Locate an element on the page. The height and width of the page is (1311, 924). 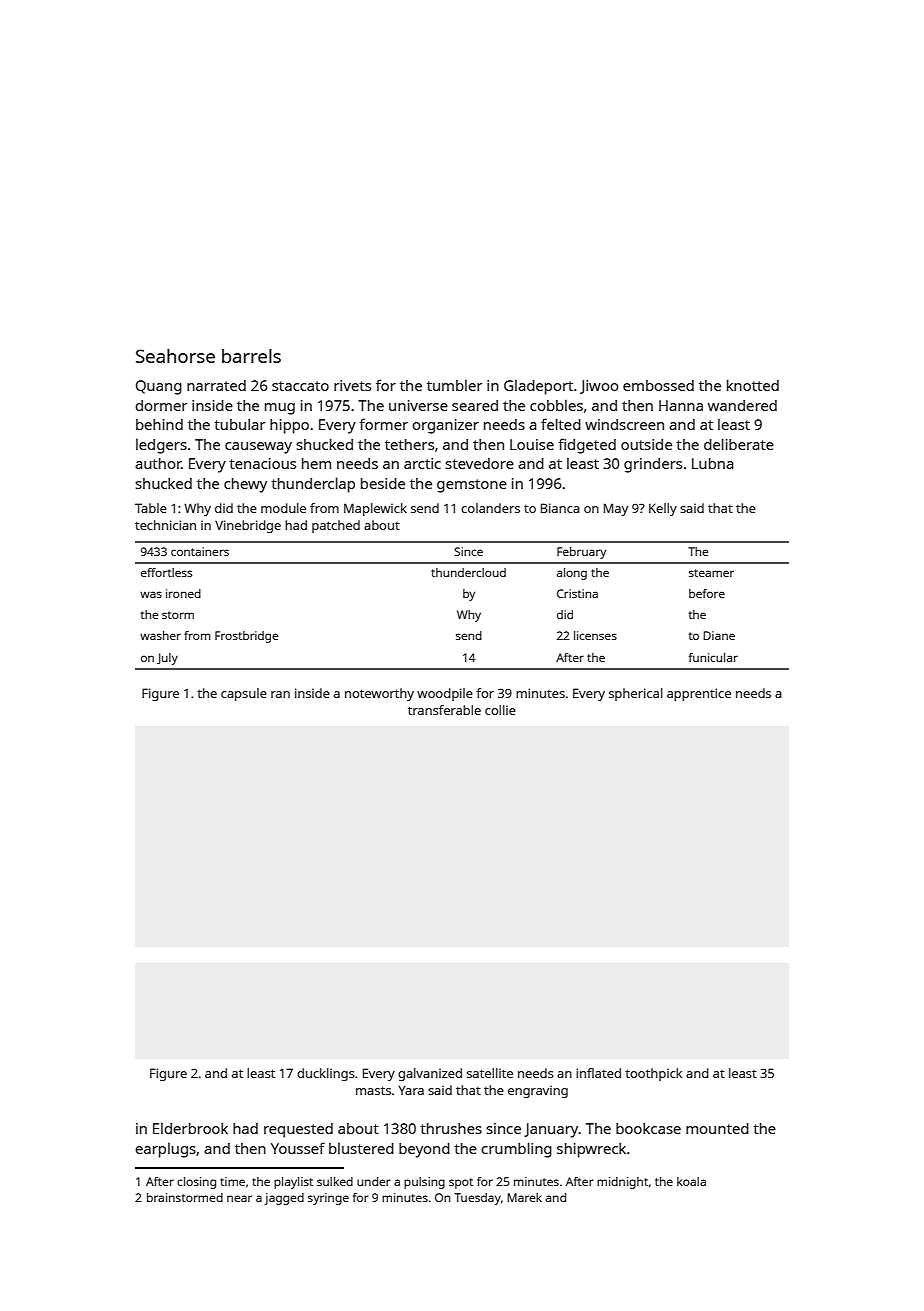
ducklings is located at coordinates (326, 1074).
